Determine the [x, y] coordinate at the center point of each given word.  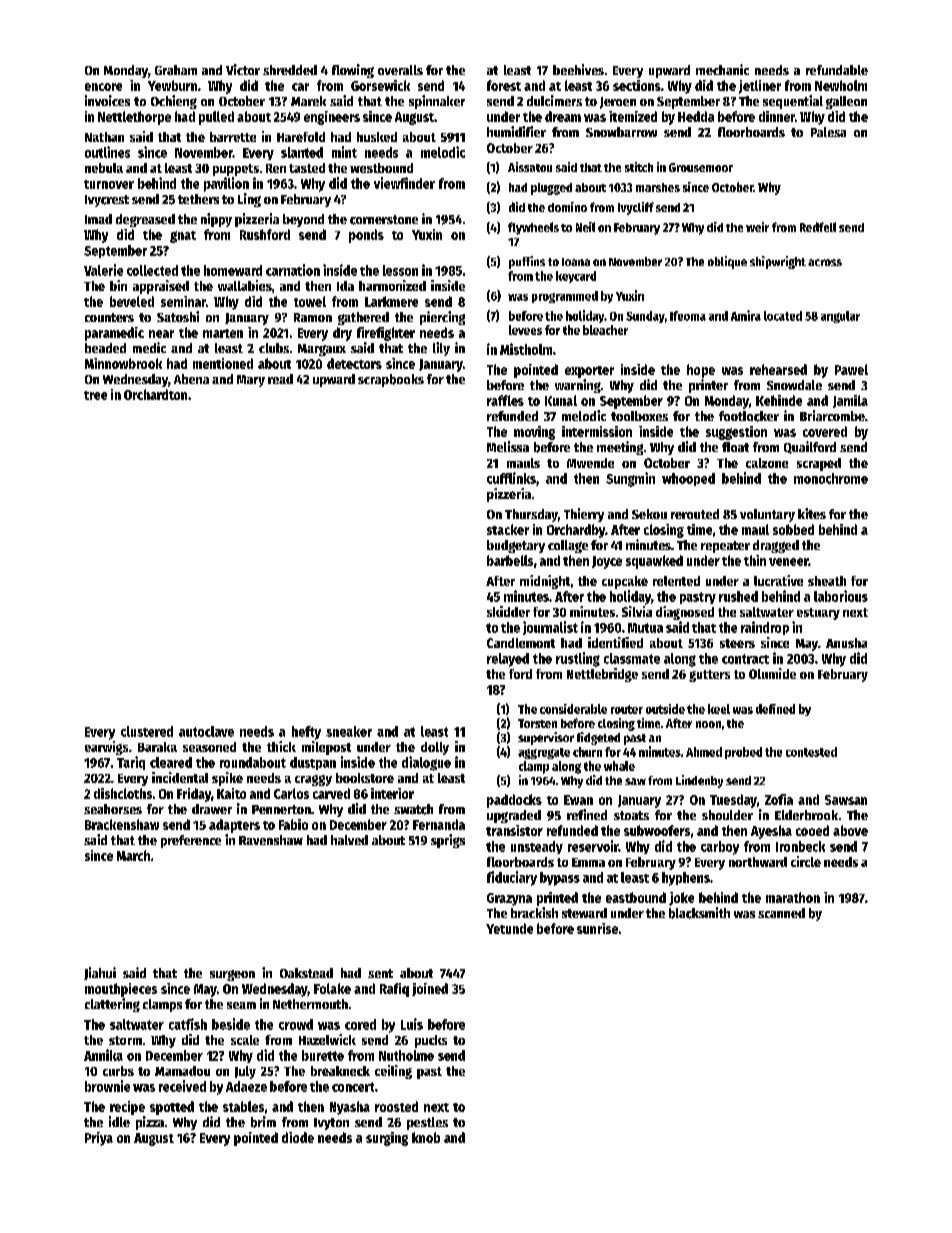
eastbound [636, 897]
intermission [597, 431]
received [182, 1086]
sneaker [349, 731]
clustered [147, 731]
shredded [290, 70]
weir [757, 227]
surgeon [232, 975]
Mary [251, 381]
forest [504, 85]
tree [95, 395]
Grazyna [509, 899]
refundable [837, 70]
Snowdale [794, 385]
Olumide [772, 673]
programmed [565, 297]
